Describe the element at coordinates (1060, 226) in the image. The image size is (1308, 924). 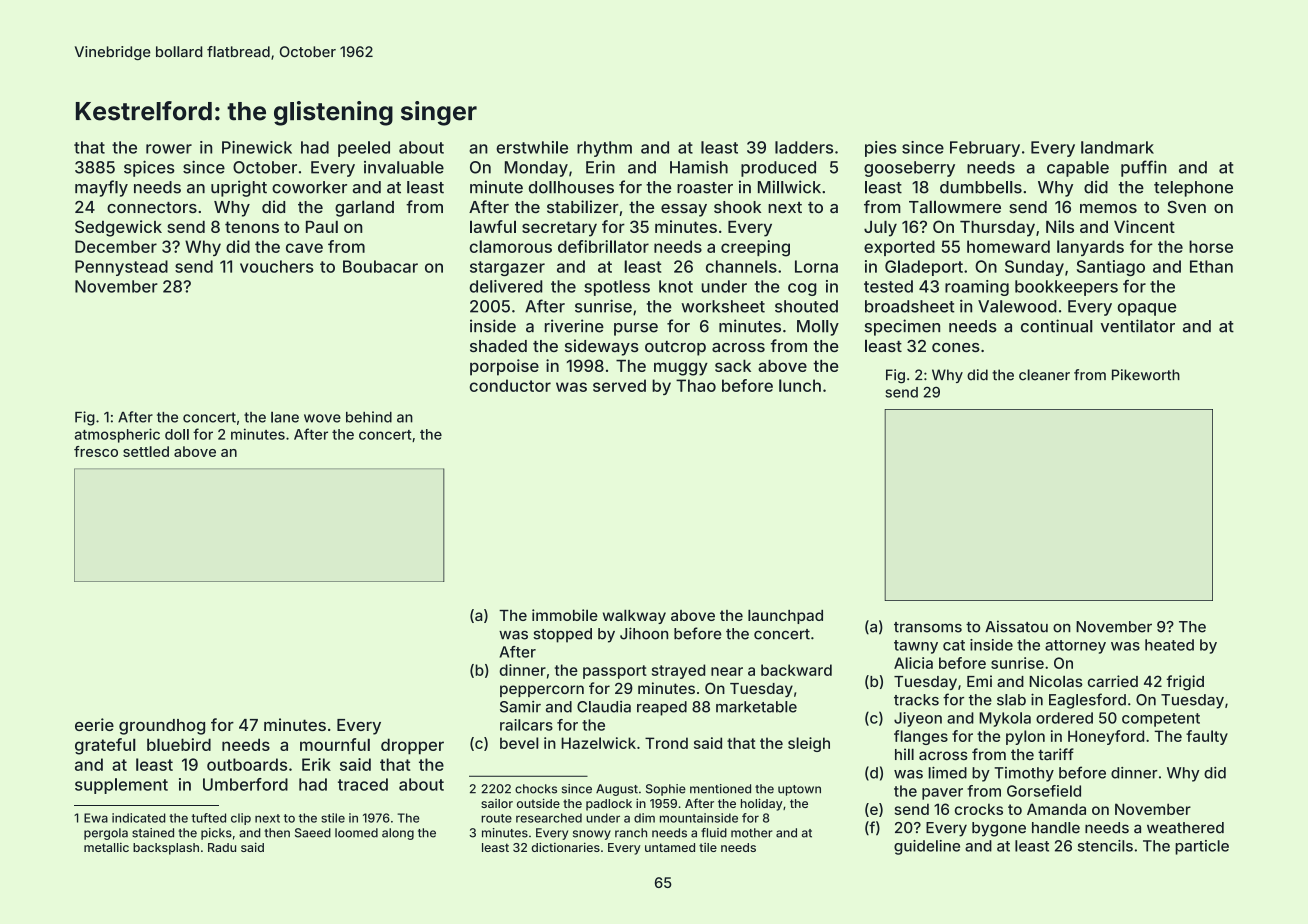
I see `Nils` at that location.
